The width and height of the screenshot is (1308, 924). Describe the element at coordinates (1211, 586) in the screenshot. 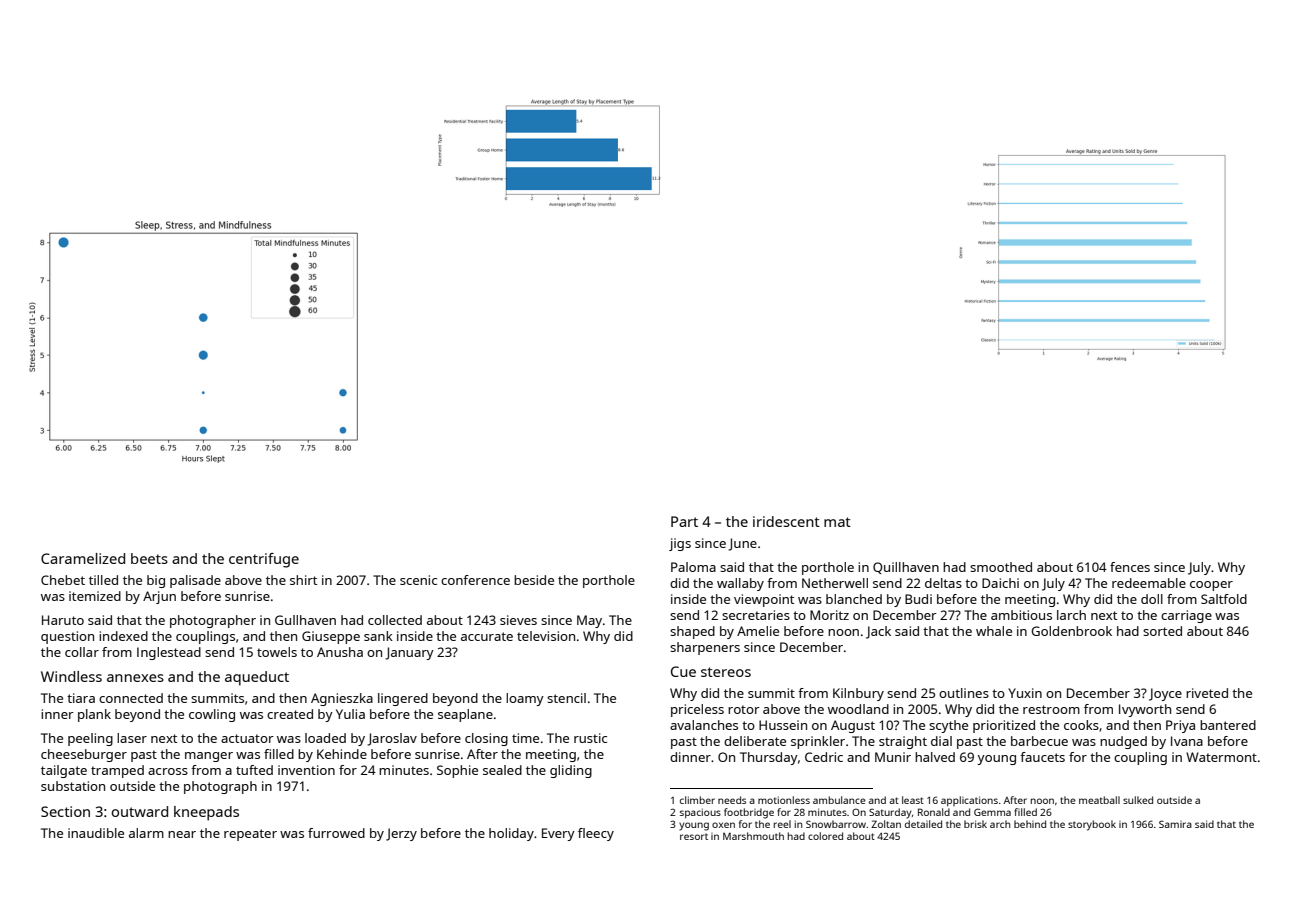

I see `cooper` at that location.
